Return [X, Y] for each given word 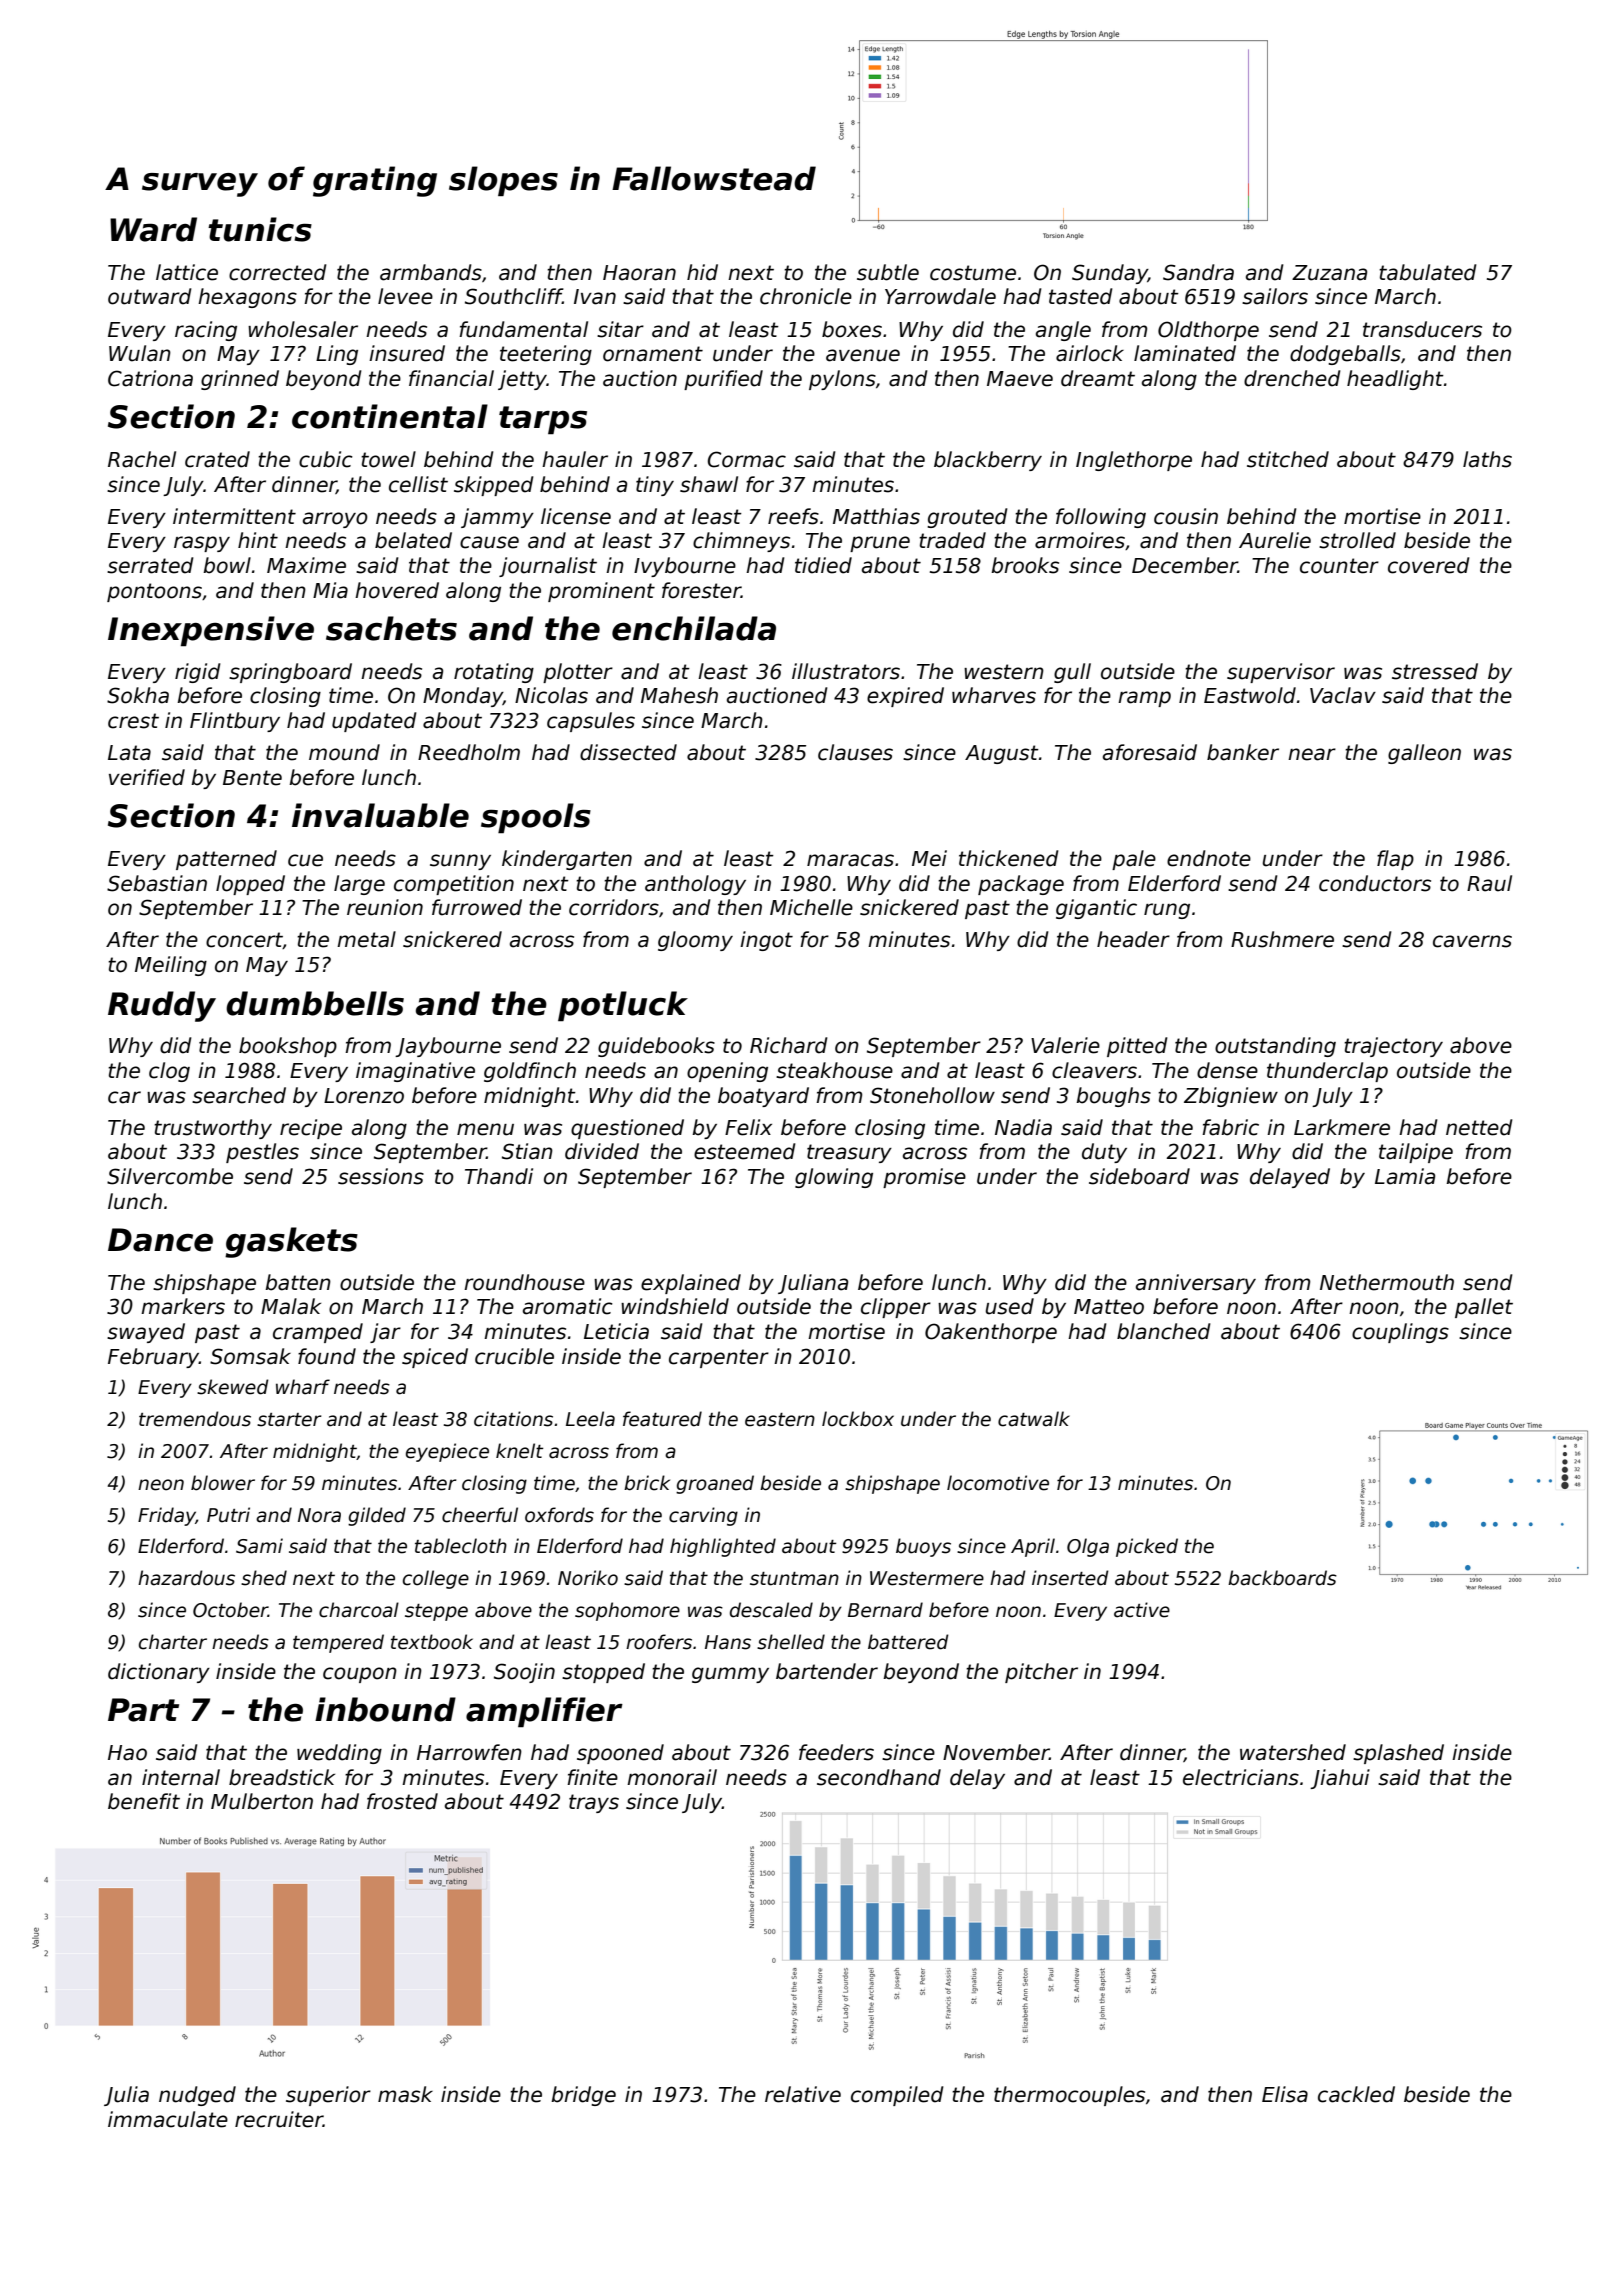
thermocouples [1069, 2096]
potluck [623, 1006]
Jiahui [1340, 1779]
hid [702, 272]
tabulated [1428, 272]
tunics [260, 229]
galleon [1424, 754]
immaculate [168, 2119]
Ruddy [162, 1006]
